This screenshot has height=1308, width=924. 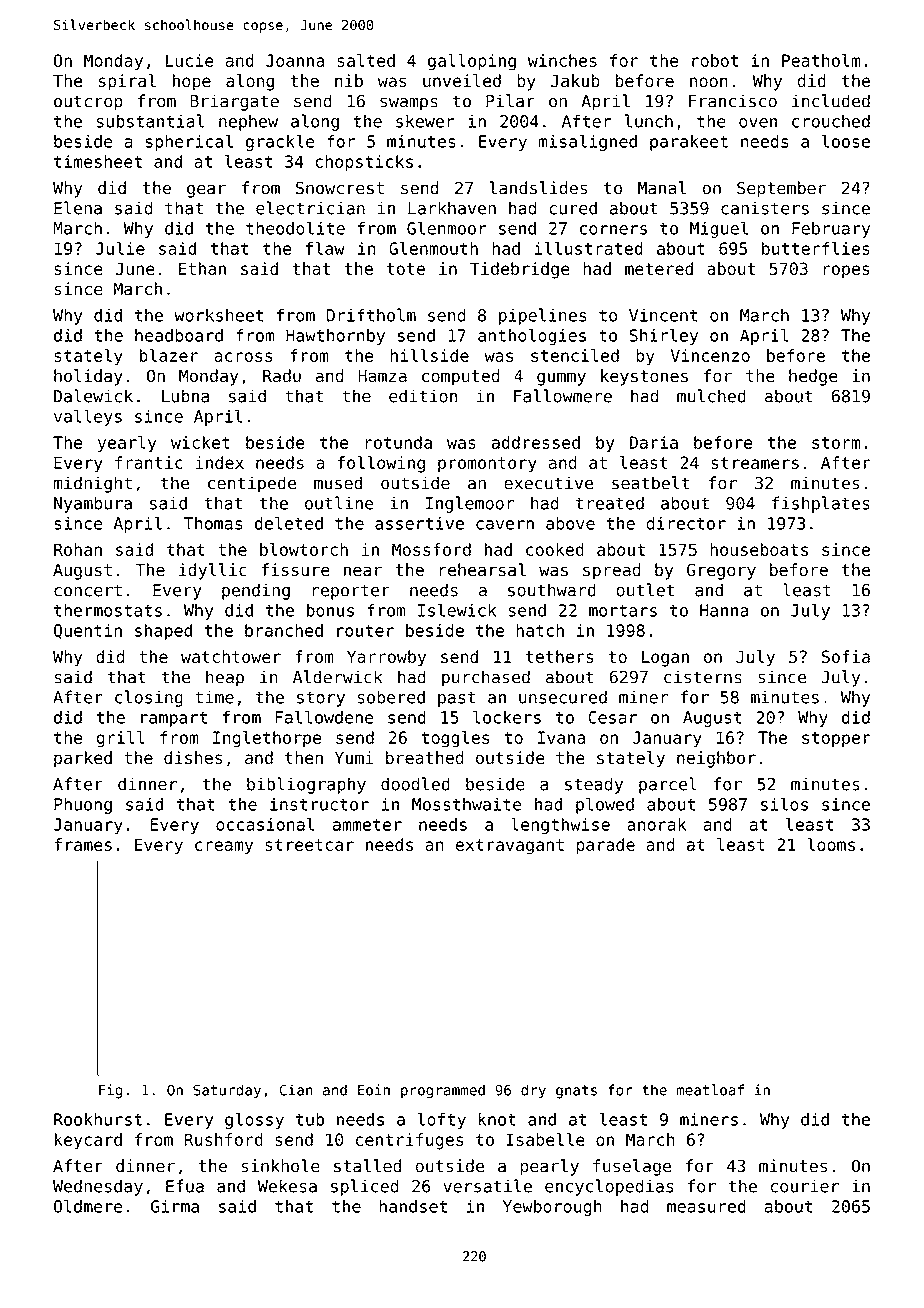 I want to click on outcrop, so click(x=88, y=103).
